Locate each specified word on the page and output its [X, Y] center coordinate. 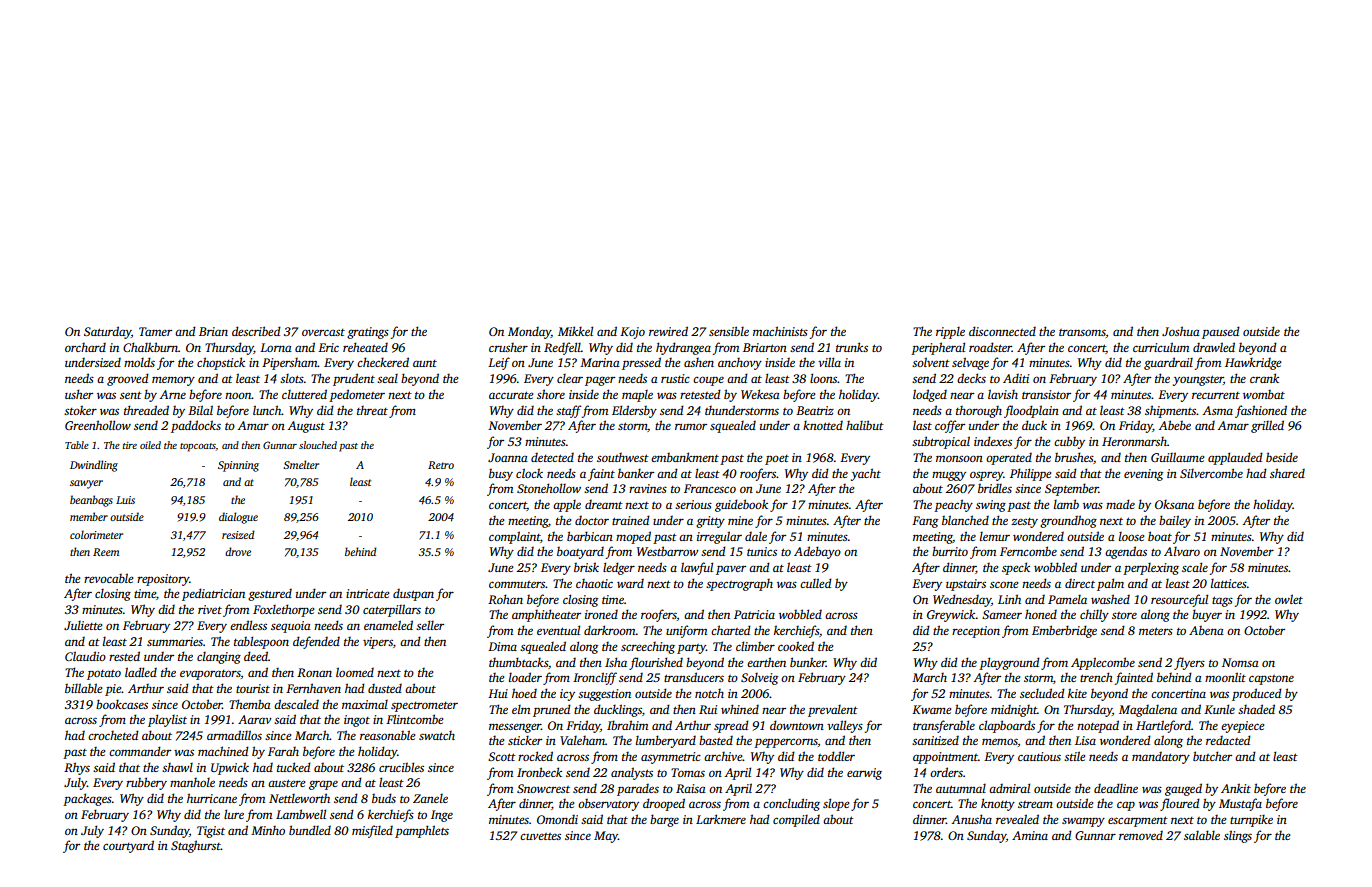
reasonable [387, 735]
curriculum [1161, 347]
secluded [1042, 693]
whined [740, 709]
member [89, 516]
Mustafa [1240, 804]
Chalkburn [150, 347]
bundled [310, 830]
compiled [796, 821]
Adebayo [817, 552]
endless [248, 625]
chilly [1094, 615]
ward [630, 583]
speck [1016, 568]
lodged [930, 395]
